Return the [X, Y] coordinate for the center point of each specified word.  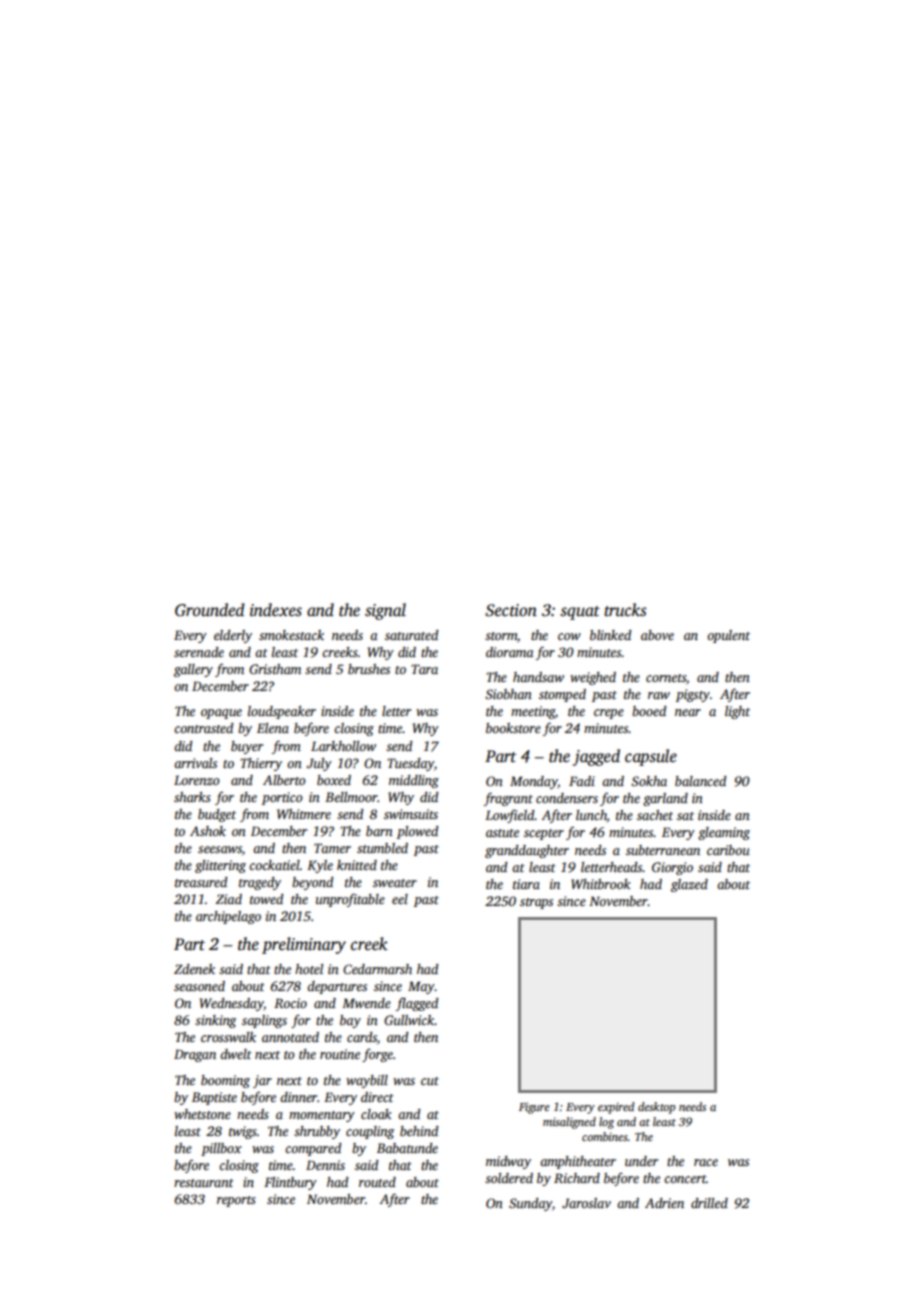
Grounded [209, 610]
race [706, 1162]
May [421, 987]
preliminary [304, 945]
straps [536, 903]
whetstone [202, 1114]
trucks [625, 610]
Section [511, 610]
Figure [534, 1108]
